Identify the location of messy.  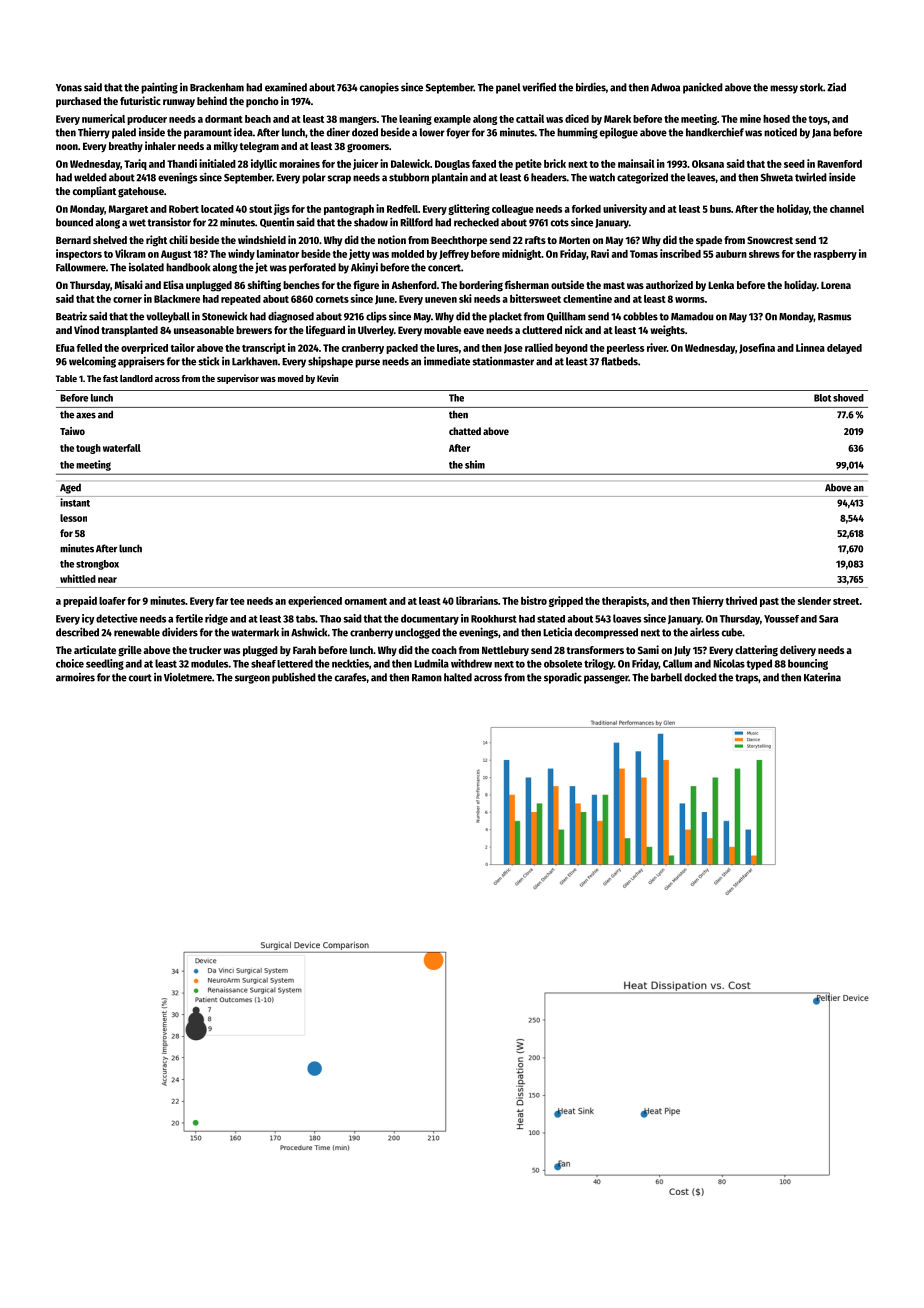
(784, 89).
